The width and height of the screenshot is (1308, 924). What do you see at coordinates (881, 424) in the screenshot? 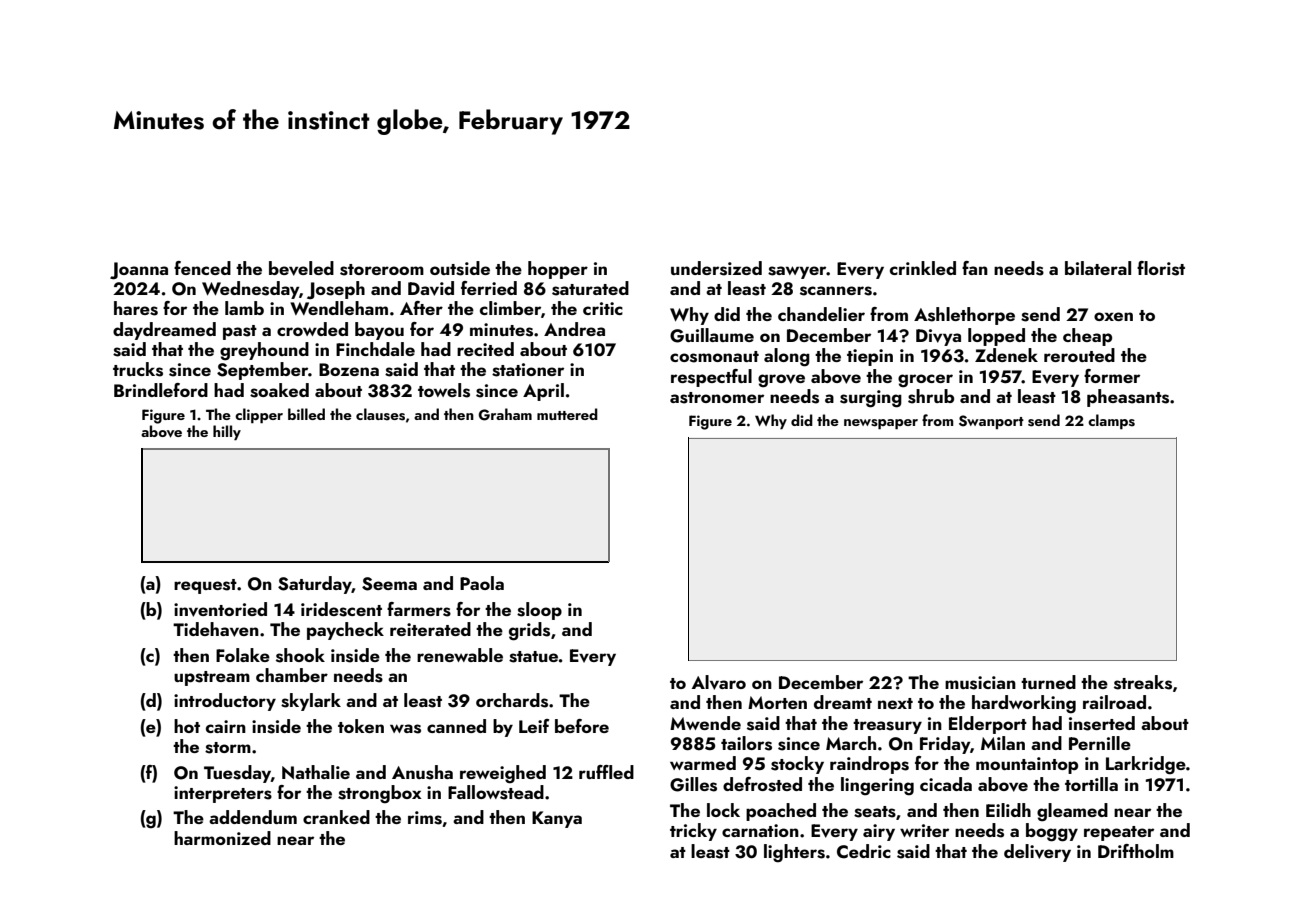
I see `newspaper` at bounding box center [881, 424].
